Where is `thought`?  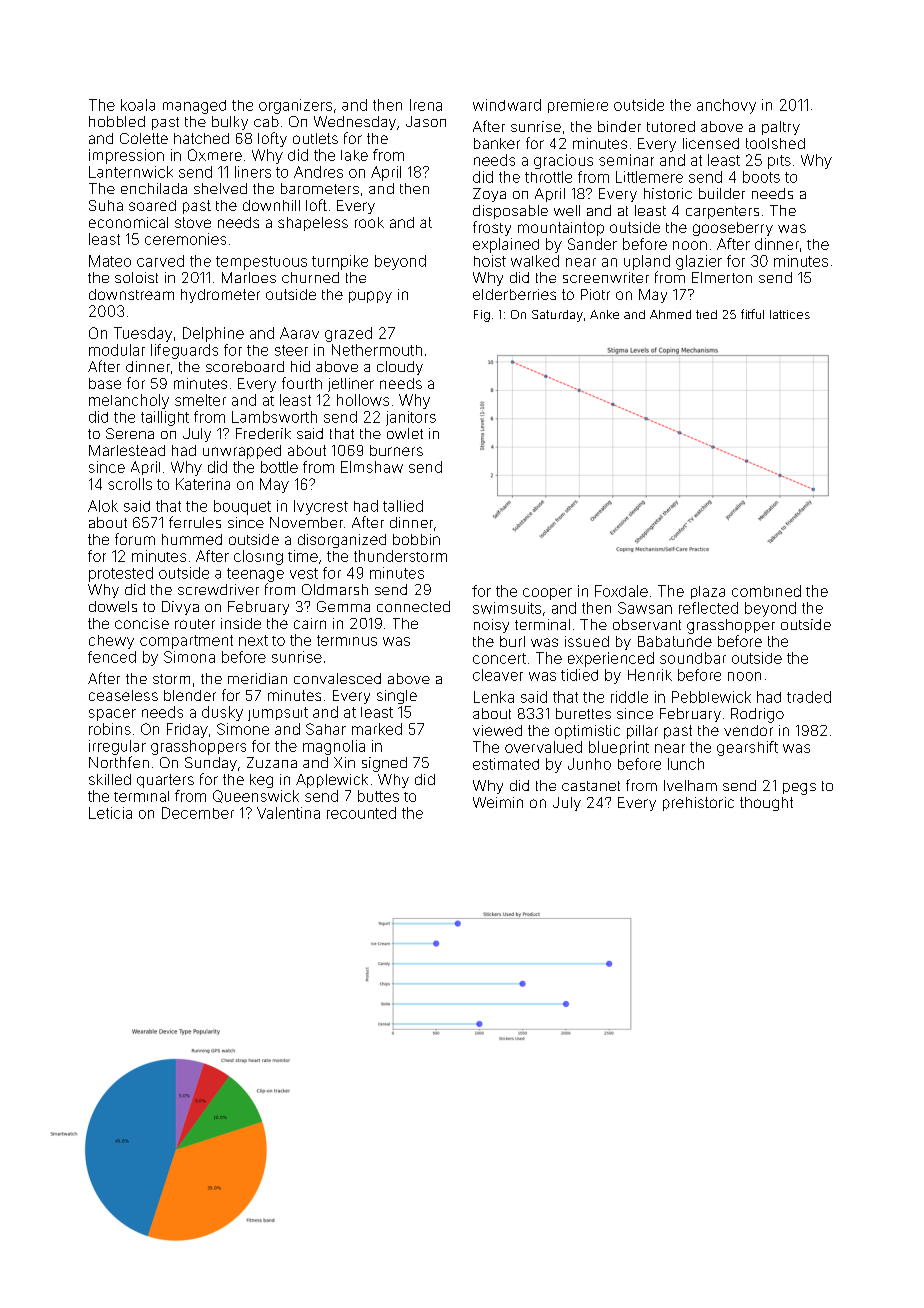 thought is located at coordinates (766, 804).
